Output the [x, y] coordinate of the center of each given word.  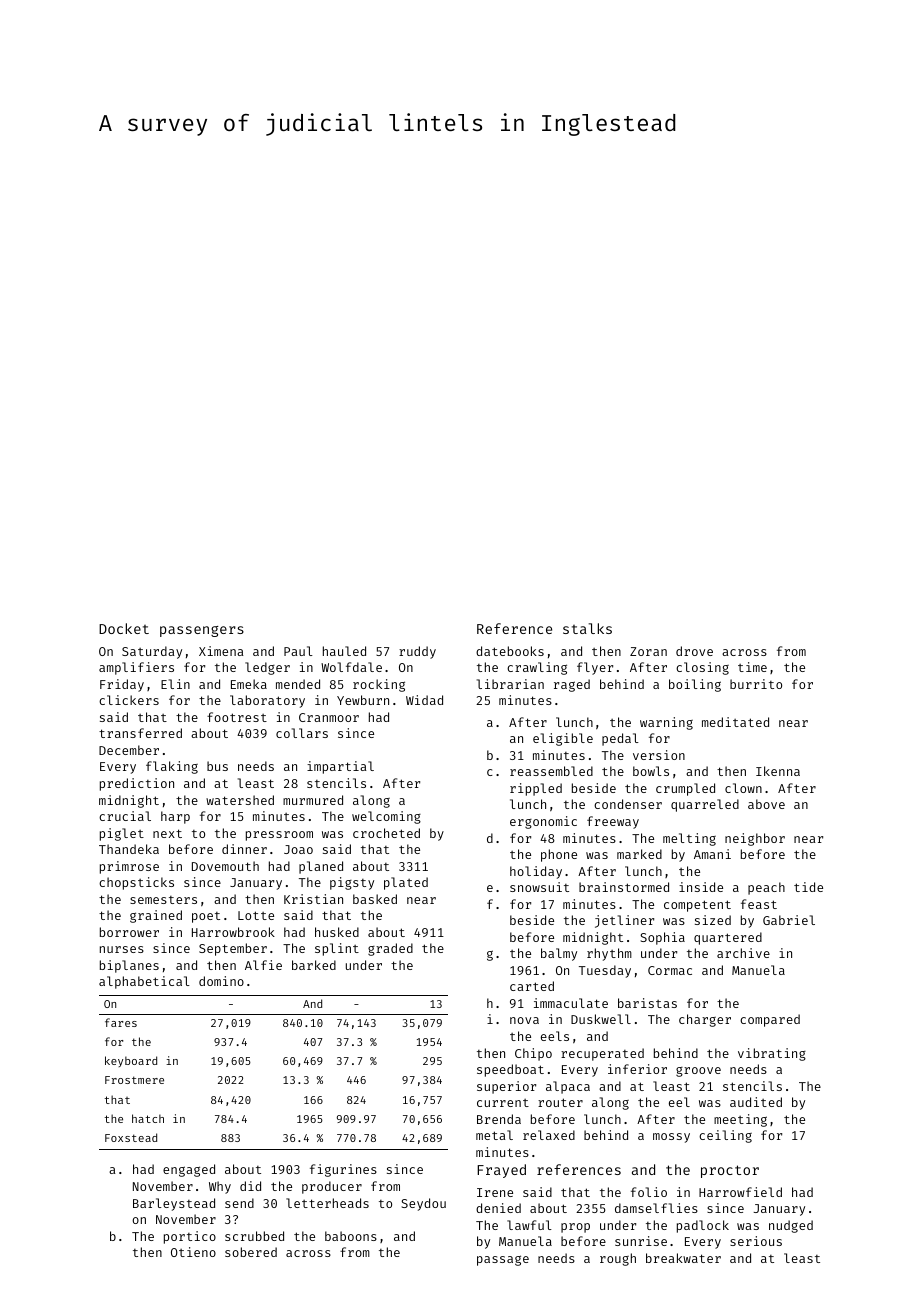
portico [190, 1237]
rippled [536, 789]
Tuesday [605, 971]
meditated [735, 722]
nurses [122, 949]
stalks [587, 628]
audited [756, 1102]
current [503, 1103]
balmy [559, 954]
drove [694, 651]
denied [498, 1208]
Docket [124, 628]
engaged [189, 1170]
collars [302, 733]
